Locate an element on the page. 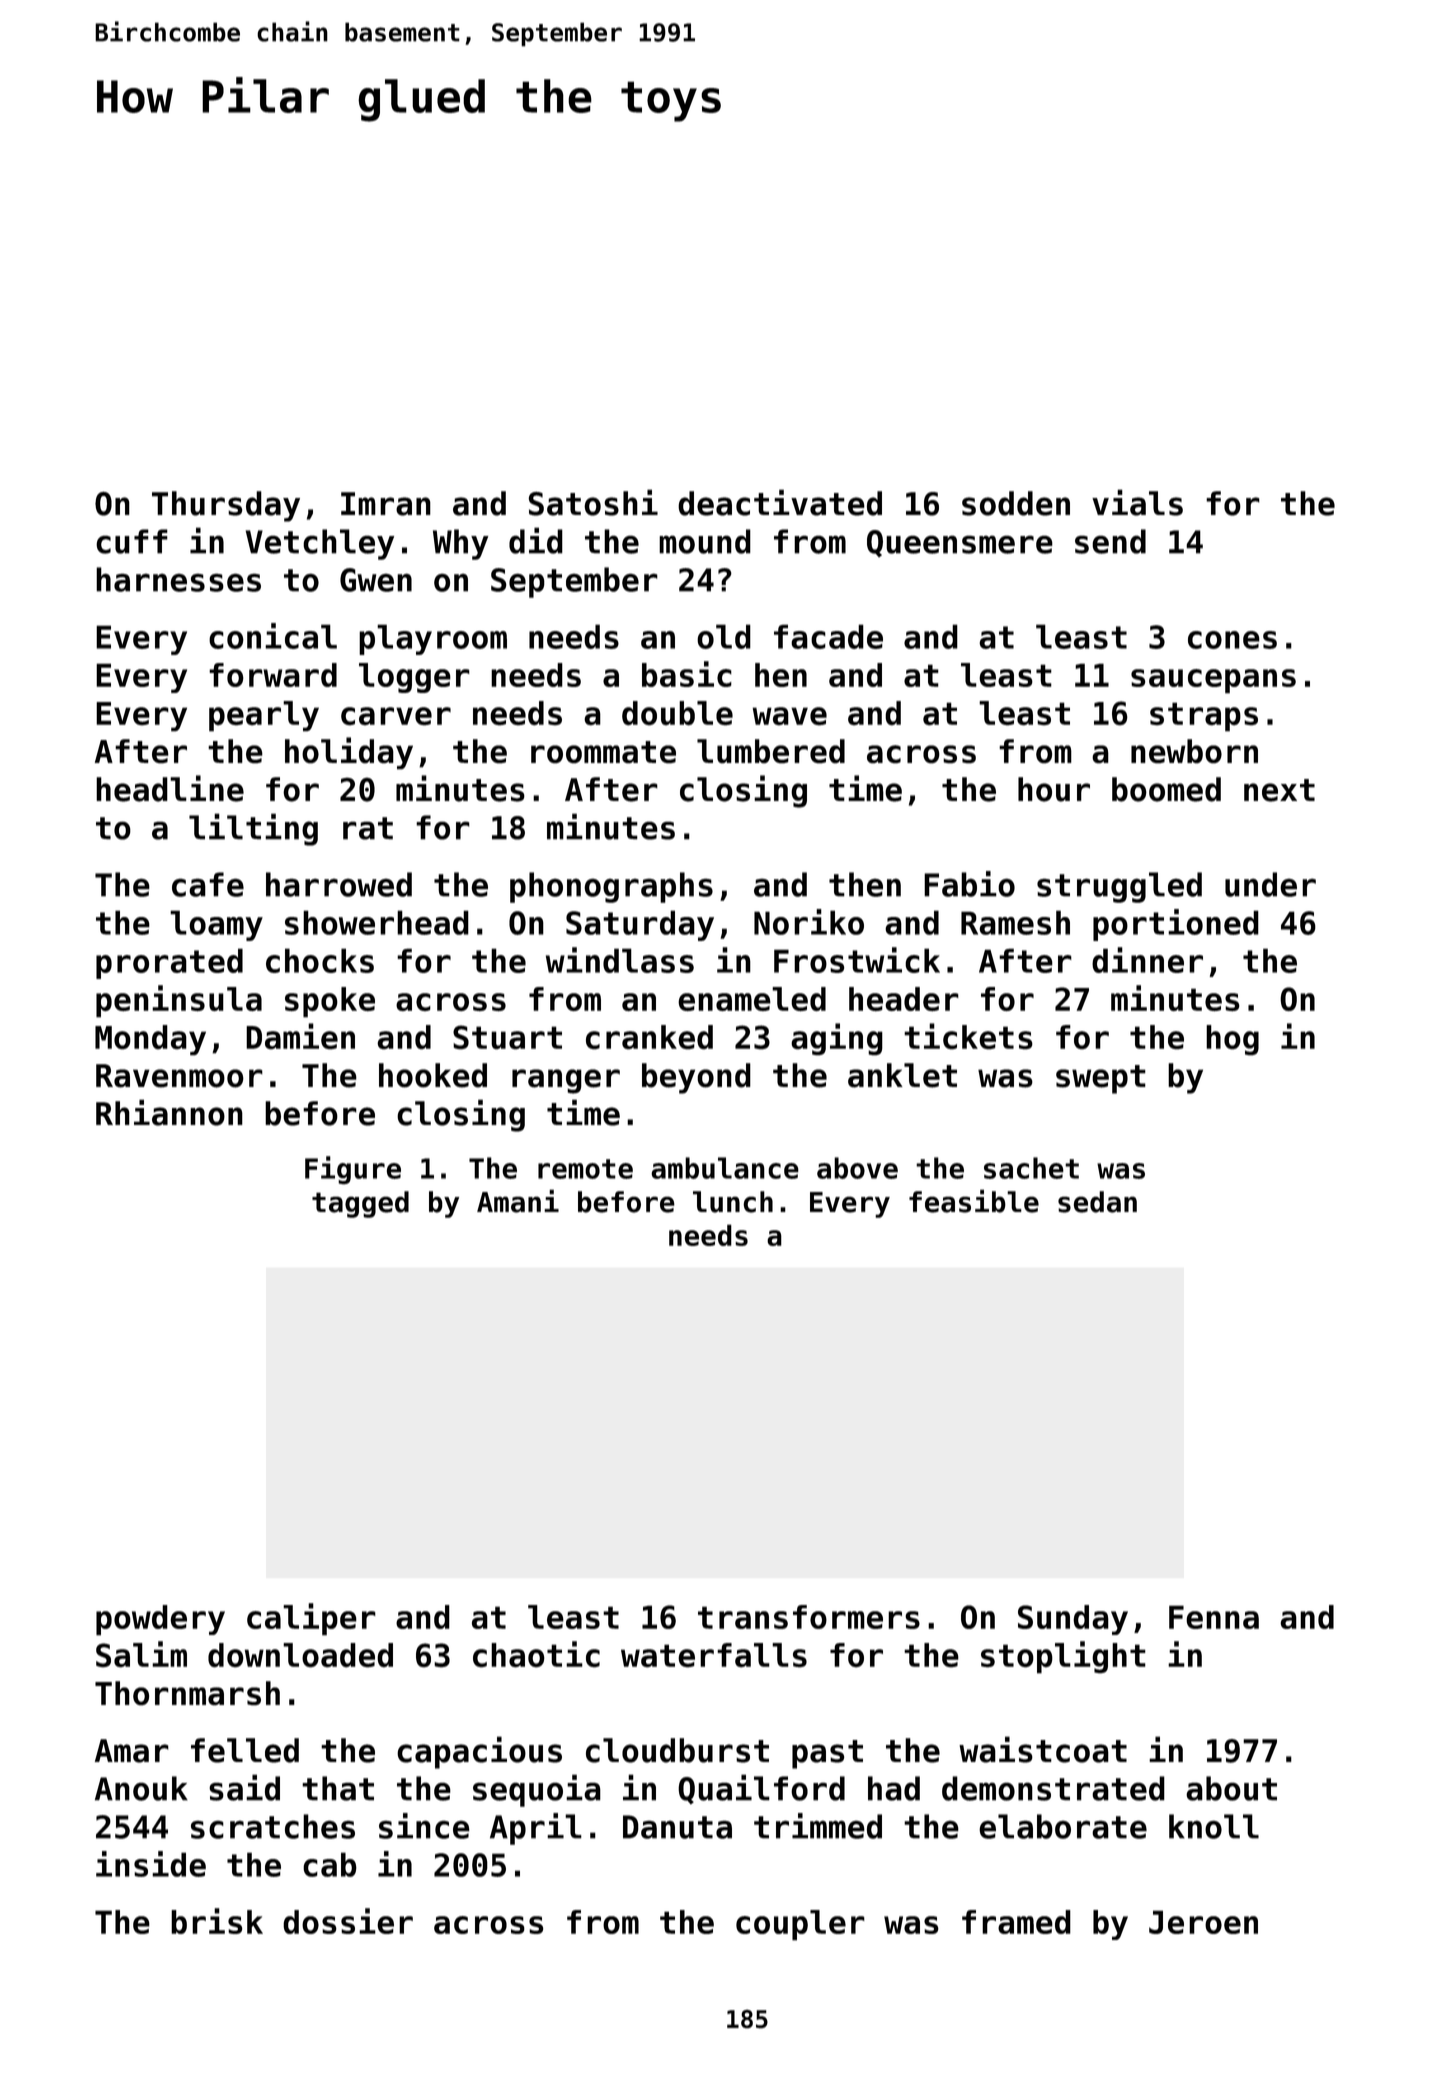  had is located at coordinates (894, 1788).
